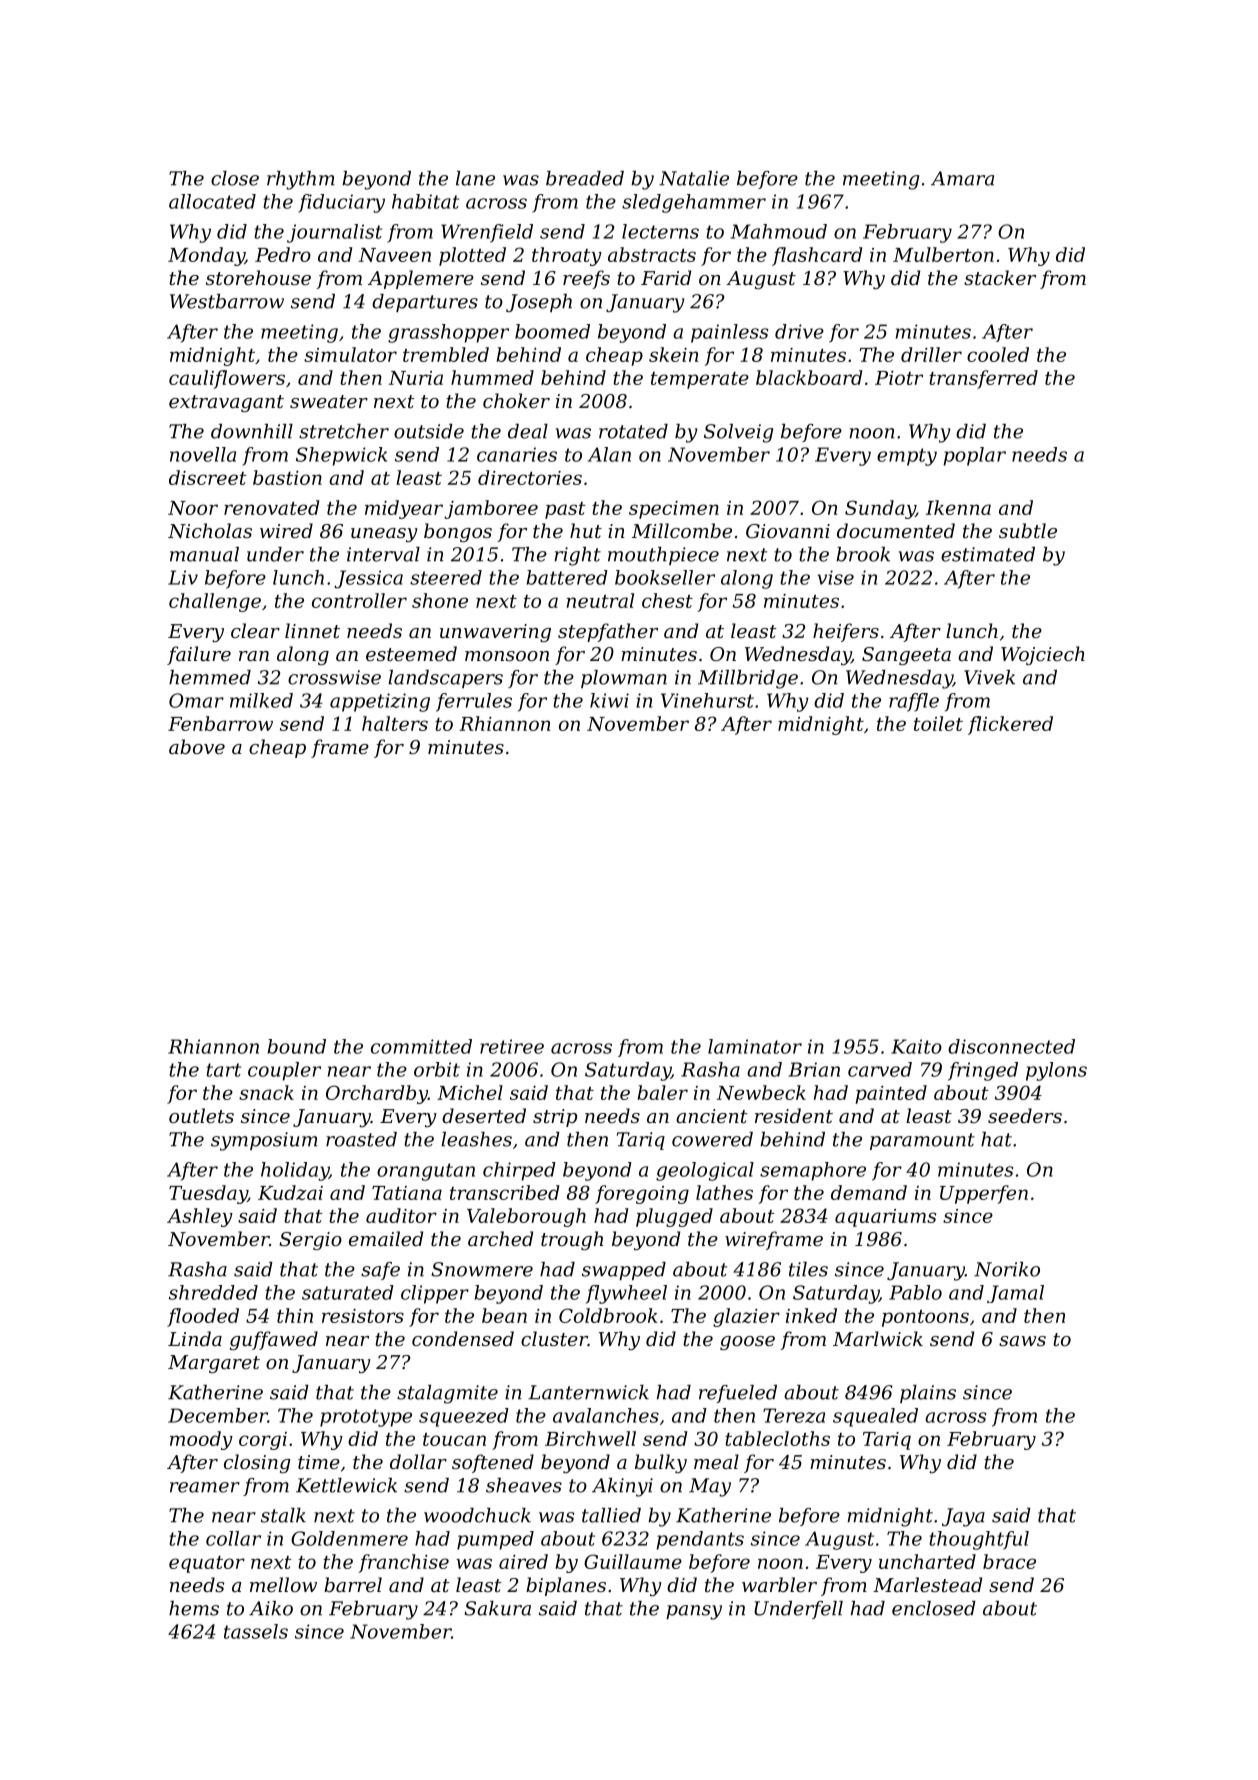  I want to click on aquariums, so click(885, 1218).
